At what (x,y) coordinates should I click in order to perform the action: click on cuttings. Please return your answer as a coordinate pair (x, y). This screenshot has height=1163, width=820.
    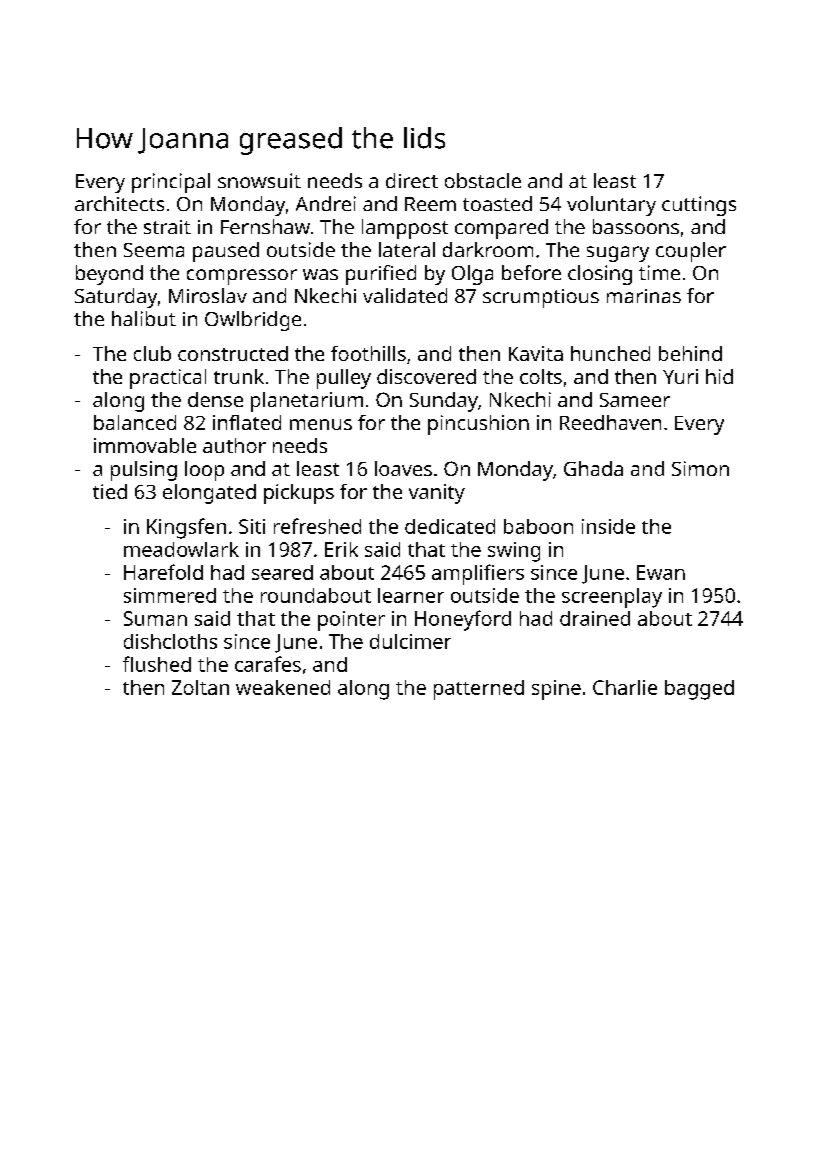
    Looking at the image, I should click on (699, 206).
